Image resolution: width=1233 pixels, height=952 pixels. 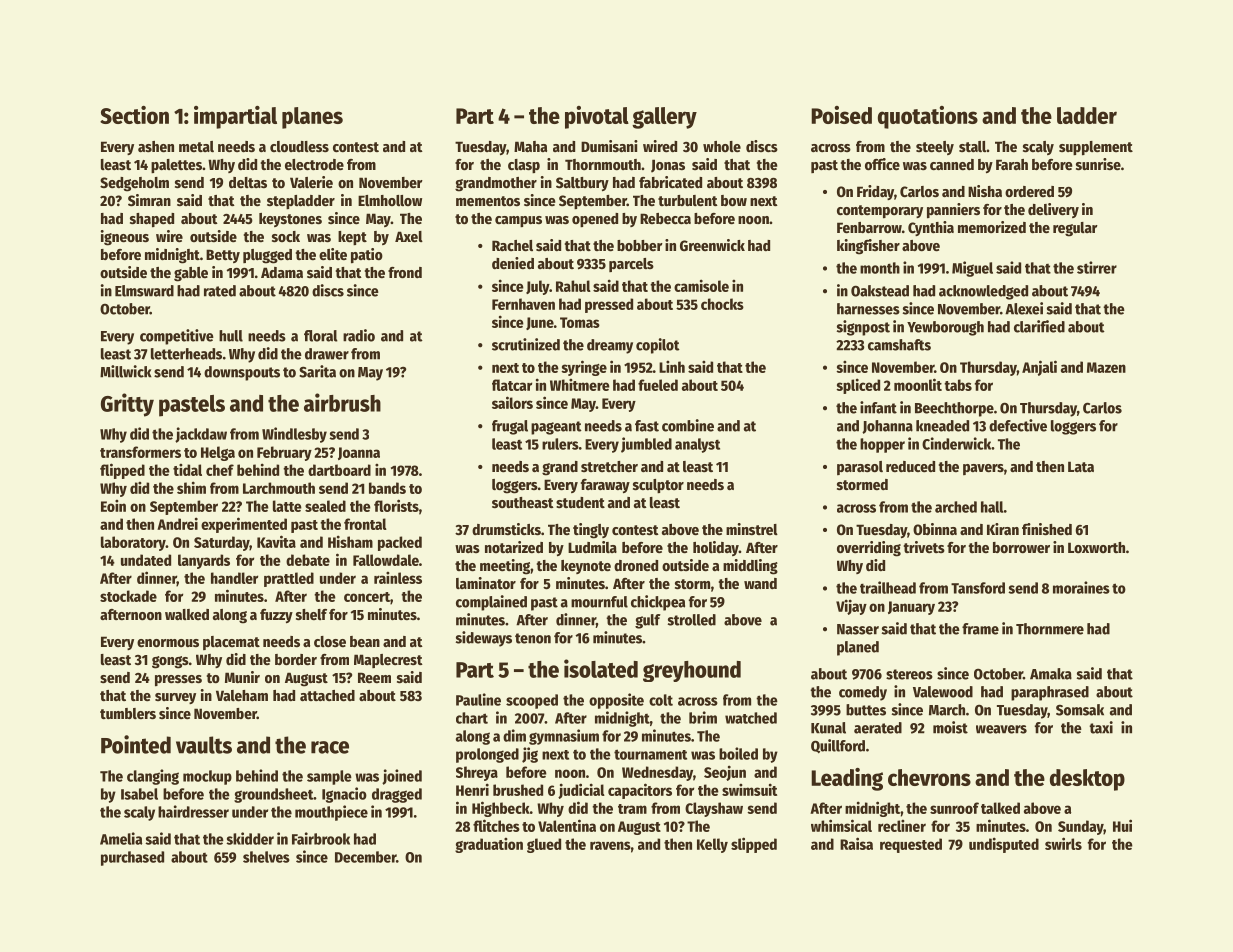 What do you see at coordinates (374, 677) in the image?
I see `Reem` at bounding box center [374, 677].
